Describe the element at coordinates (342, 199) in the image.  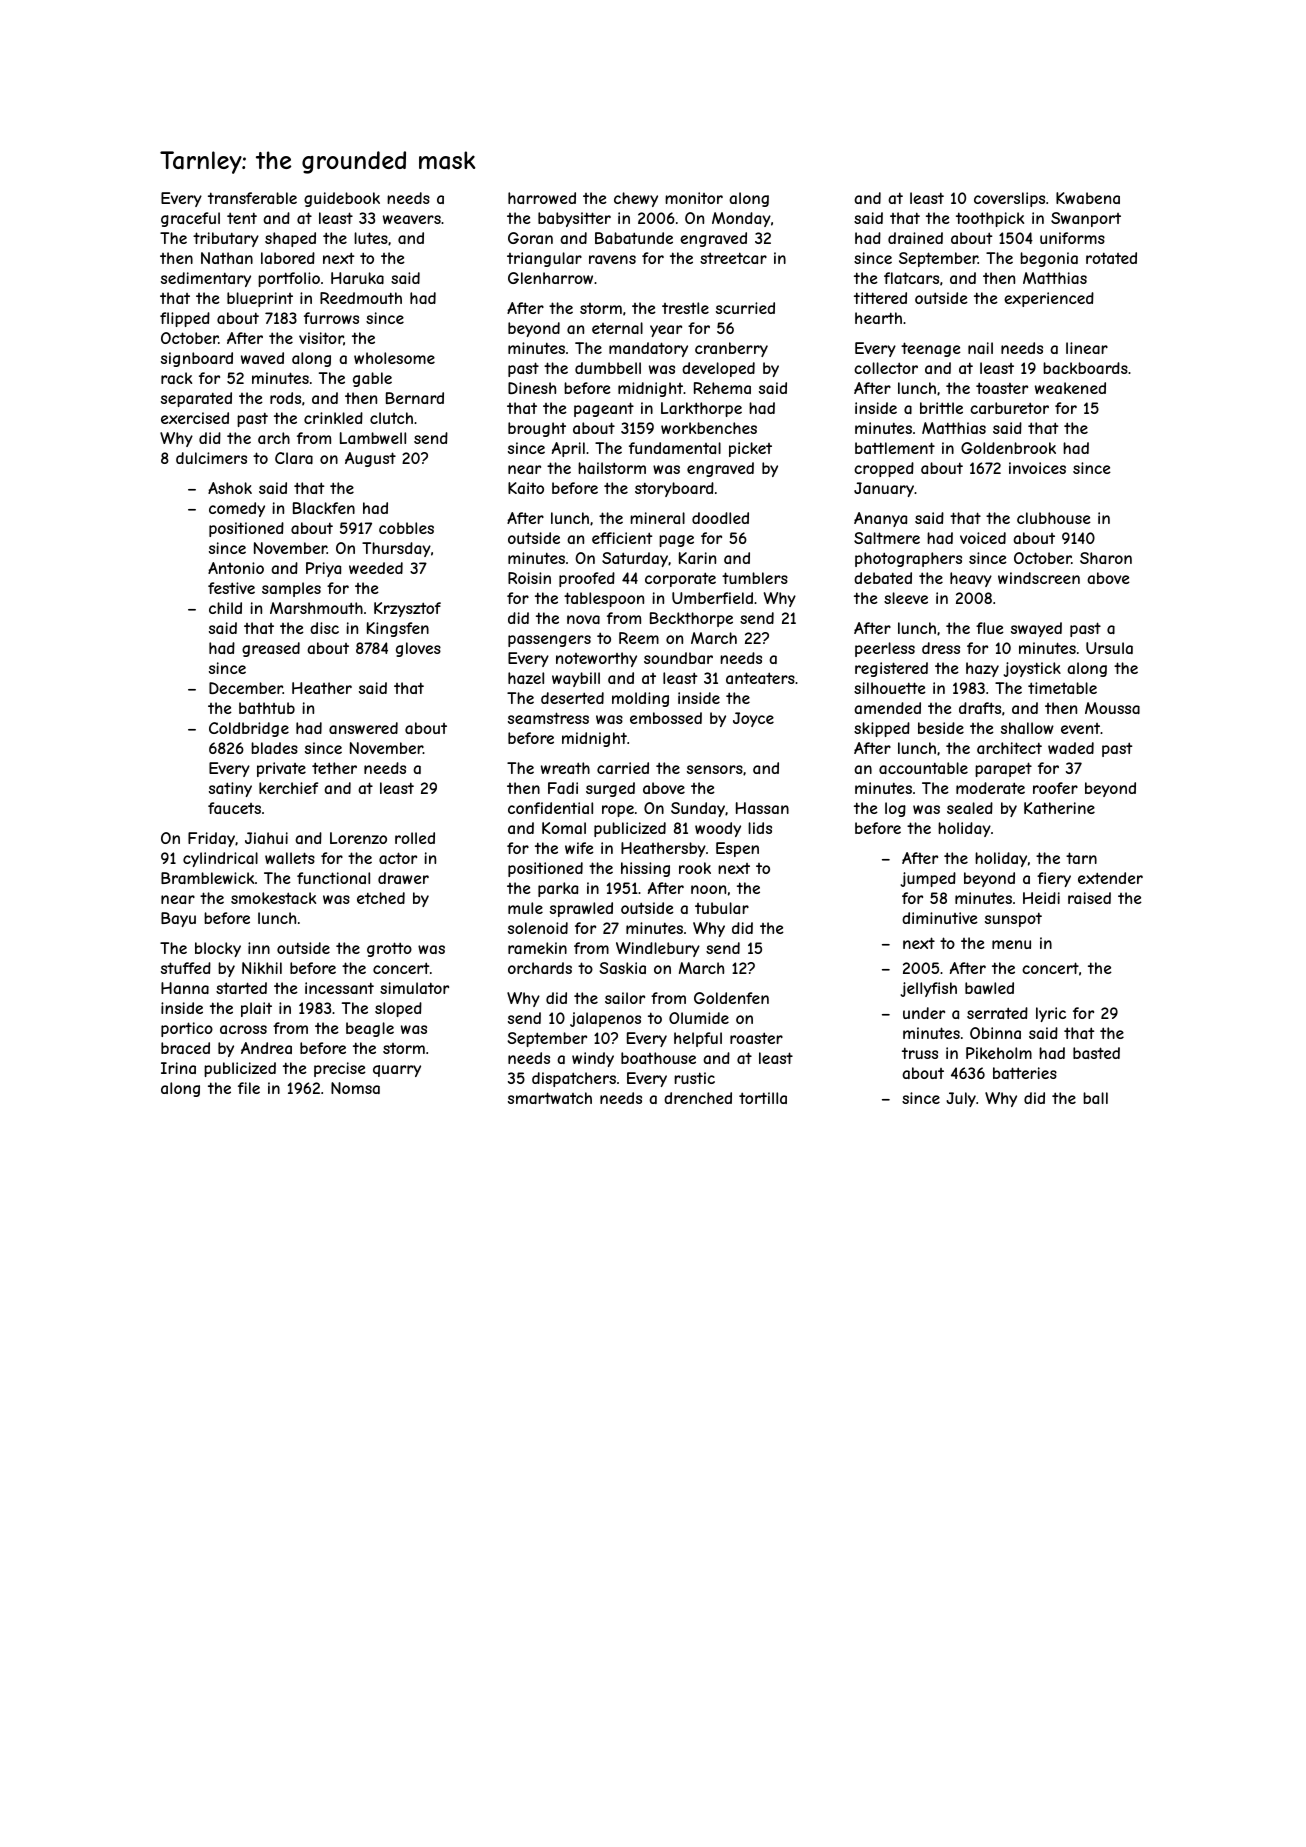
I see `guidebook` at that location.
